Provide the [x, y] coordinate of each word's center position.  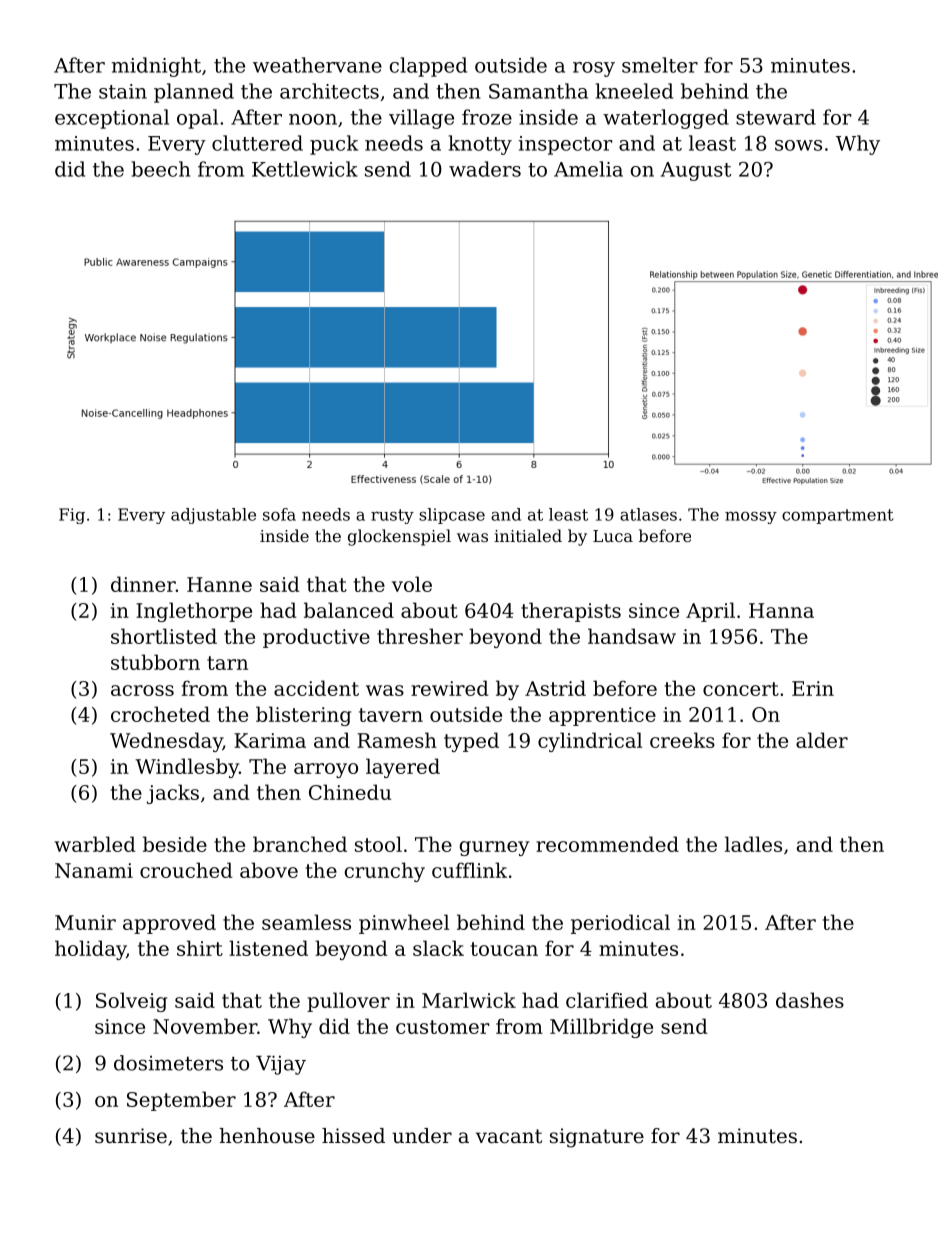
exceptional [112, 119]
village [421, 119]
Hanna [781, 610]
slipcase [452, 516]
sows [798, 145]
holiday [90, 950]
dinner [143, 584]
